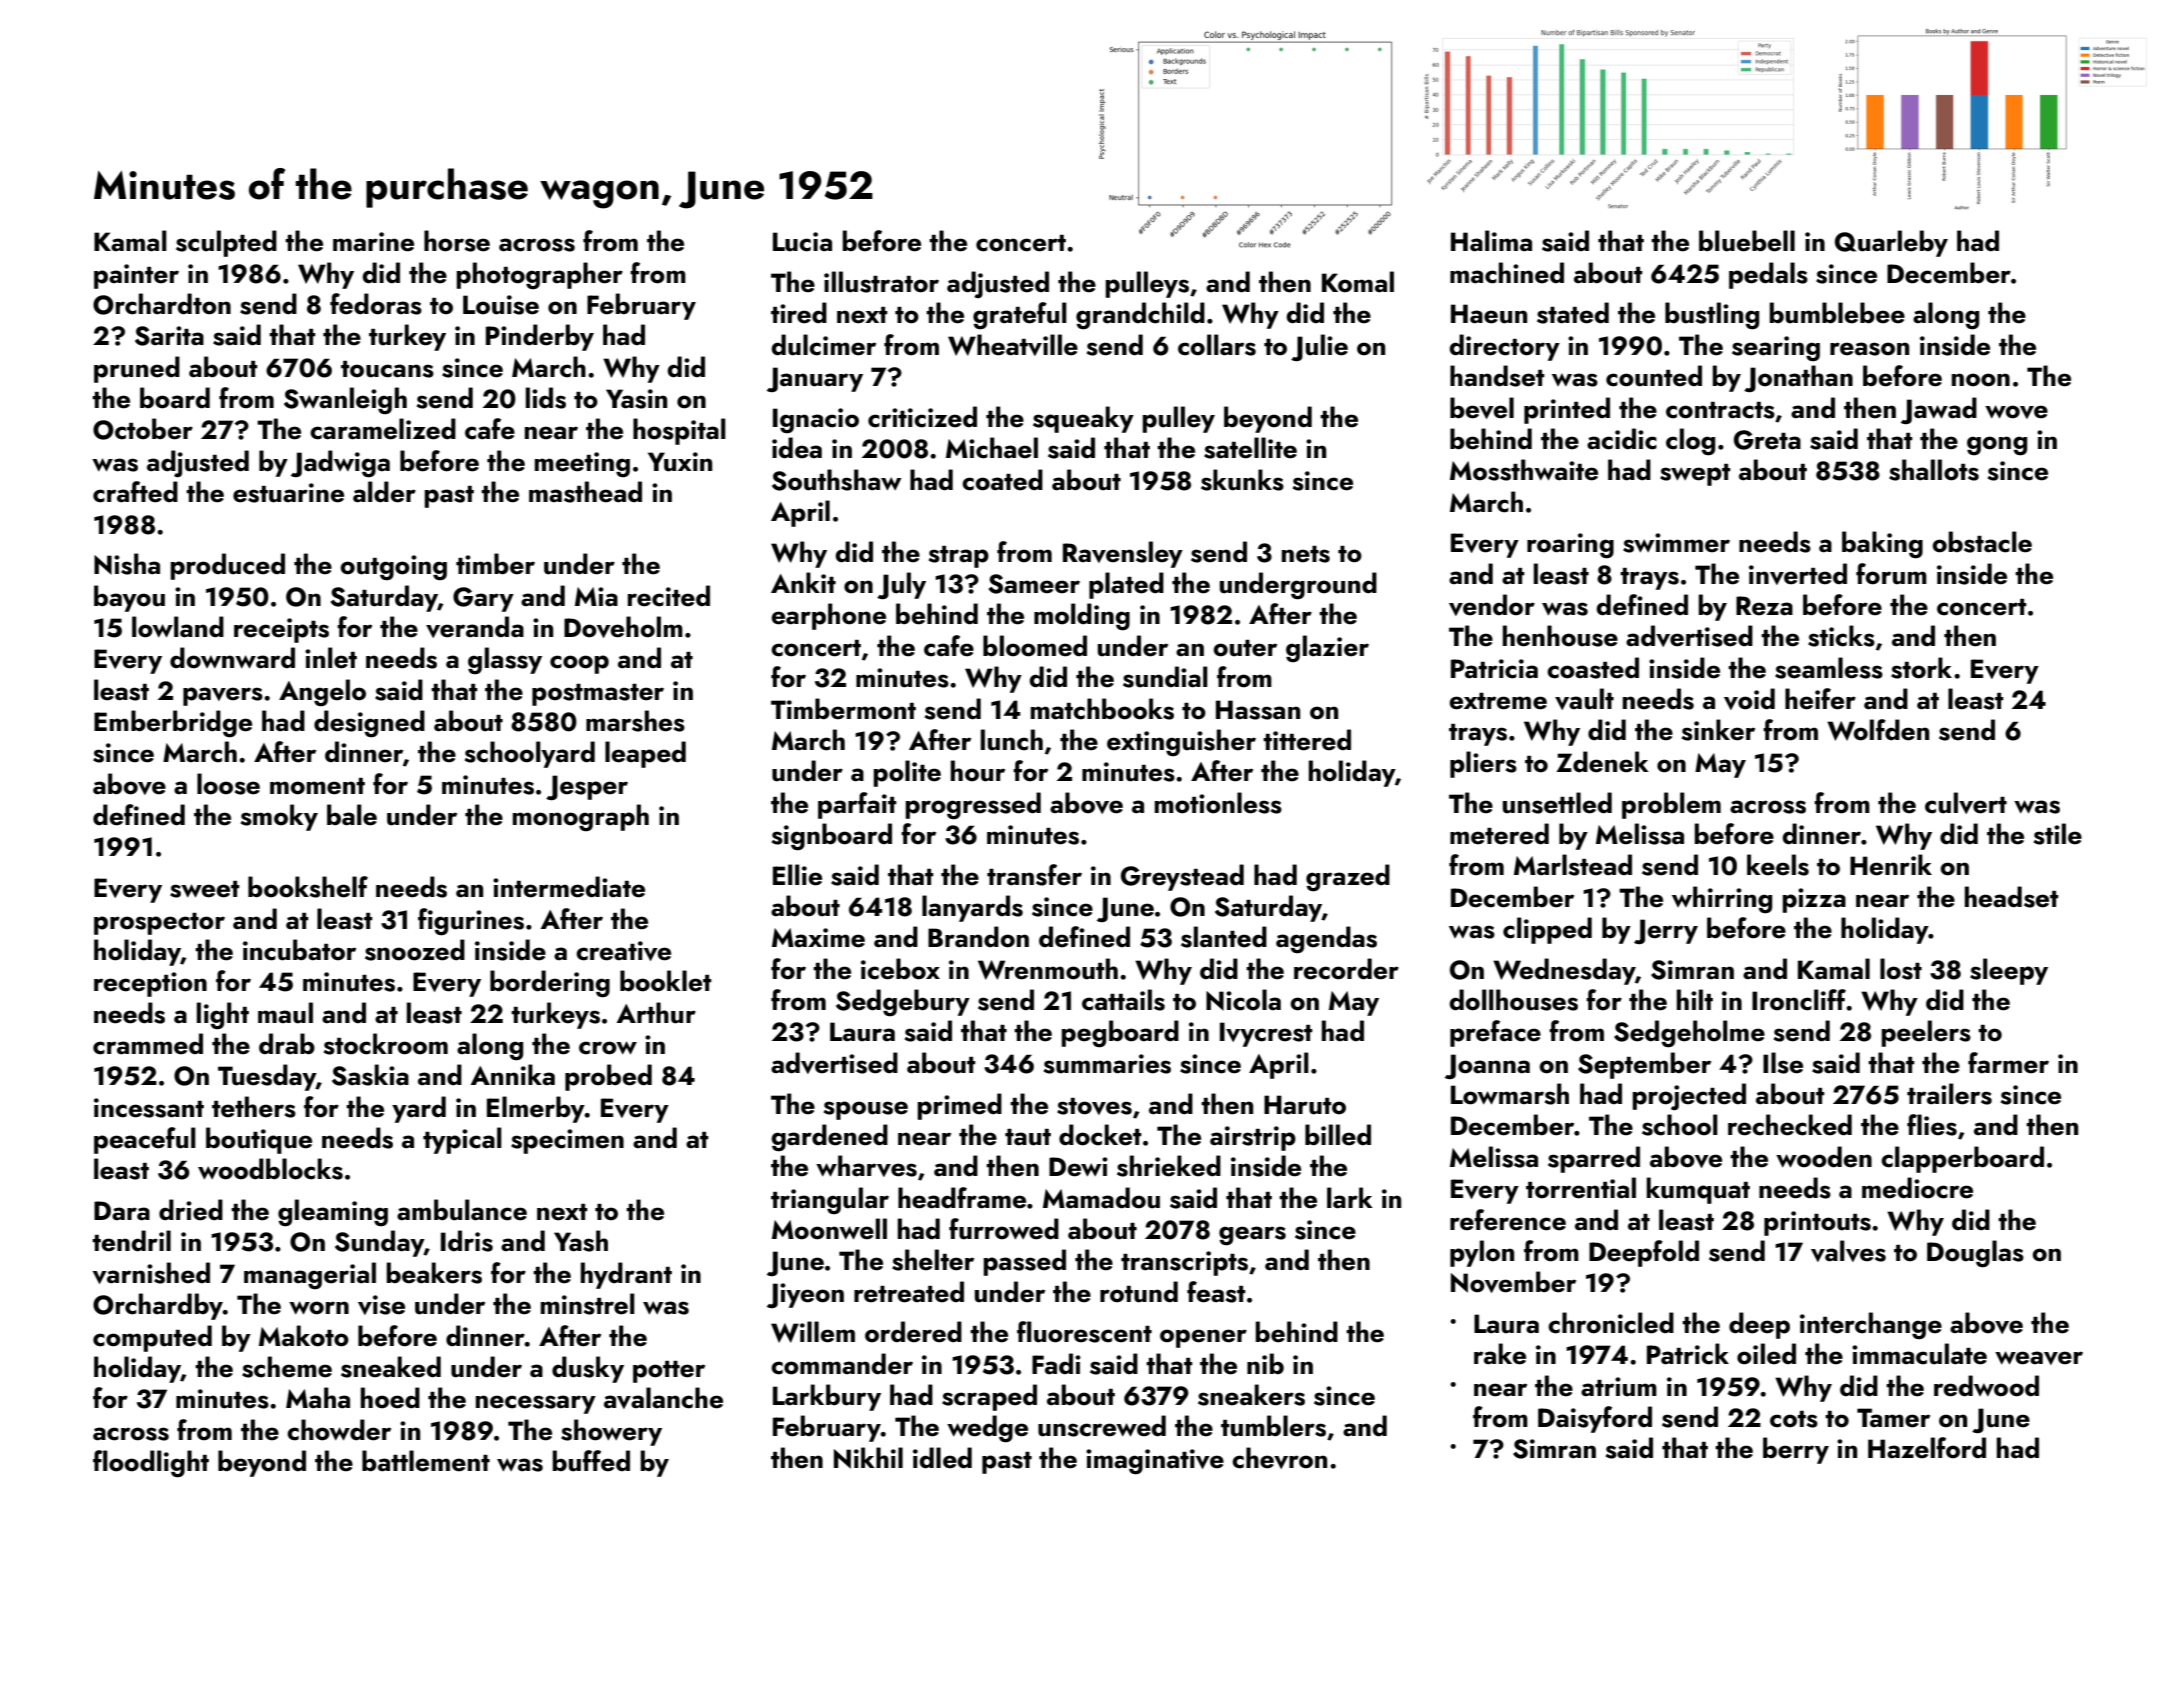 This page has height=1683, width=2178. Describe the element at coordinates (426, 1461) in the page. I see `battlement` at that location.
